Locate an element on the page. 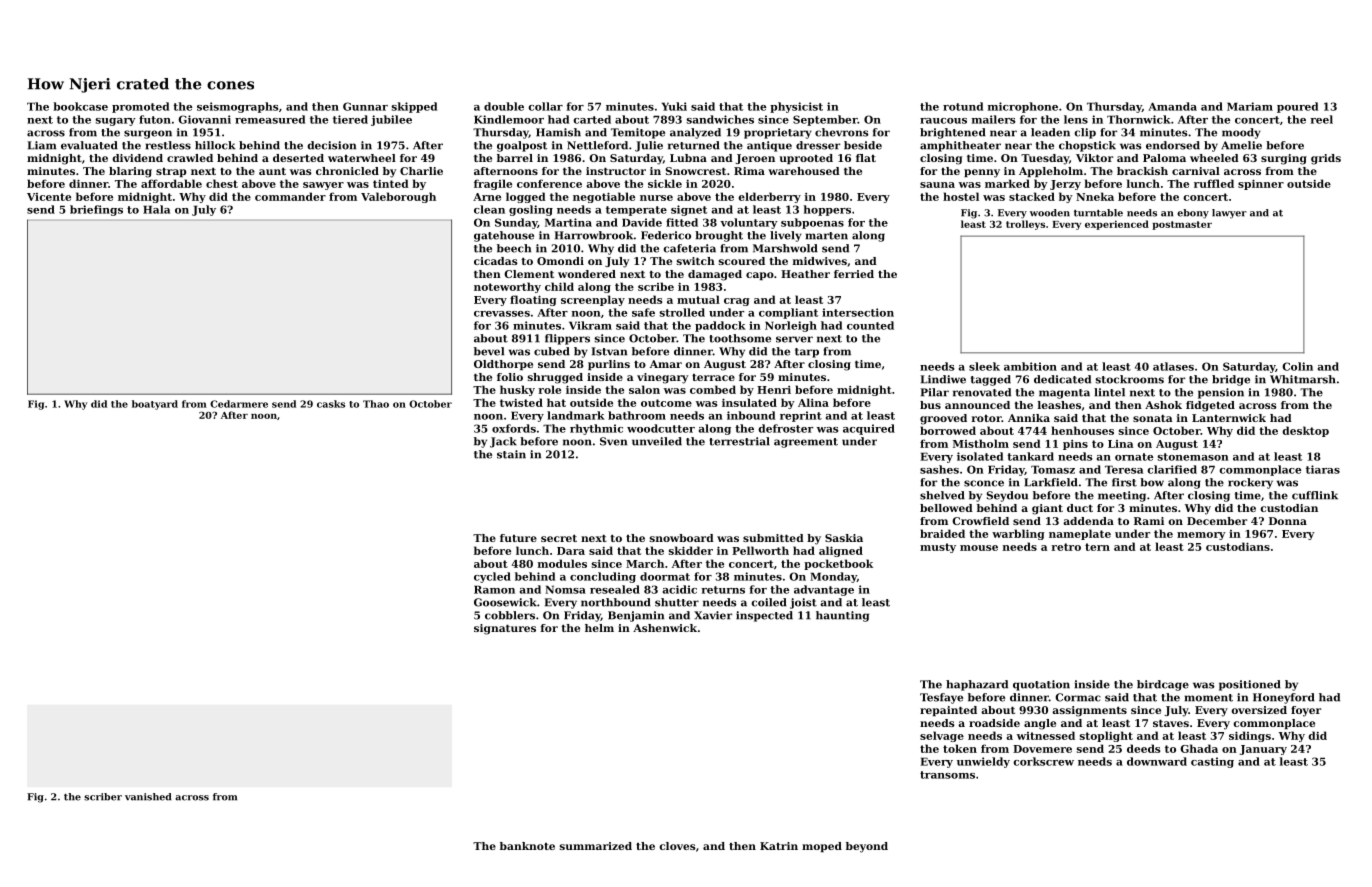 The height and width of the document is (887, 1372). Yuki is located at coordinates (674, 106).
